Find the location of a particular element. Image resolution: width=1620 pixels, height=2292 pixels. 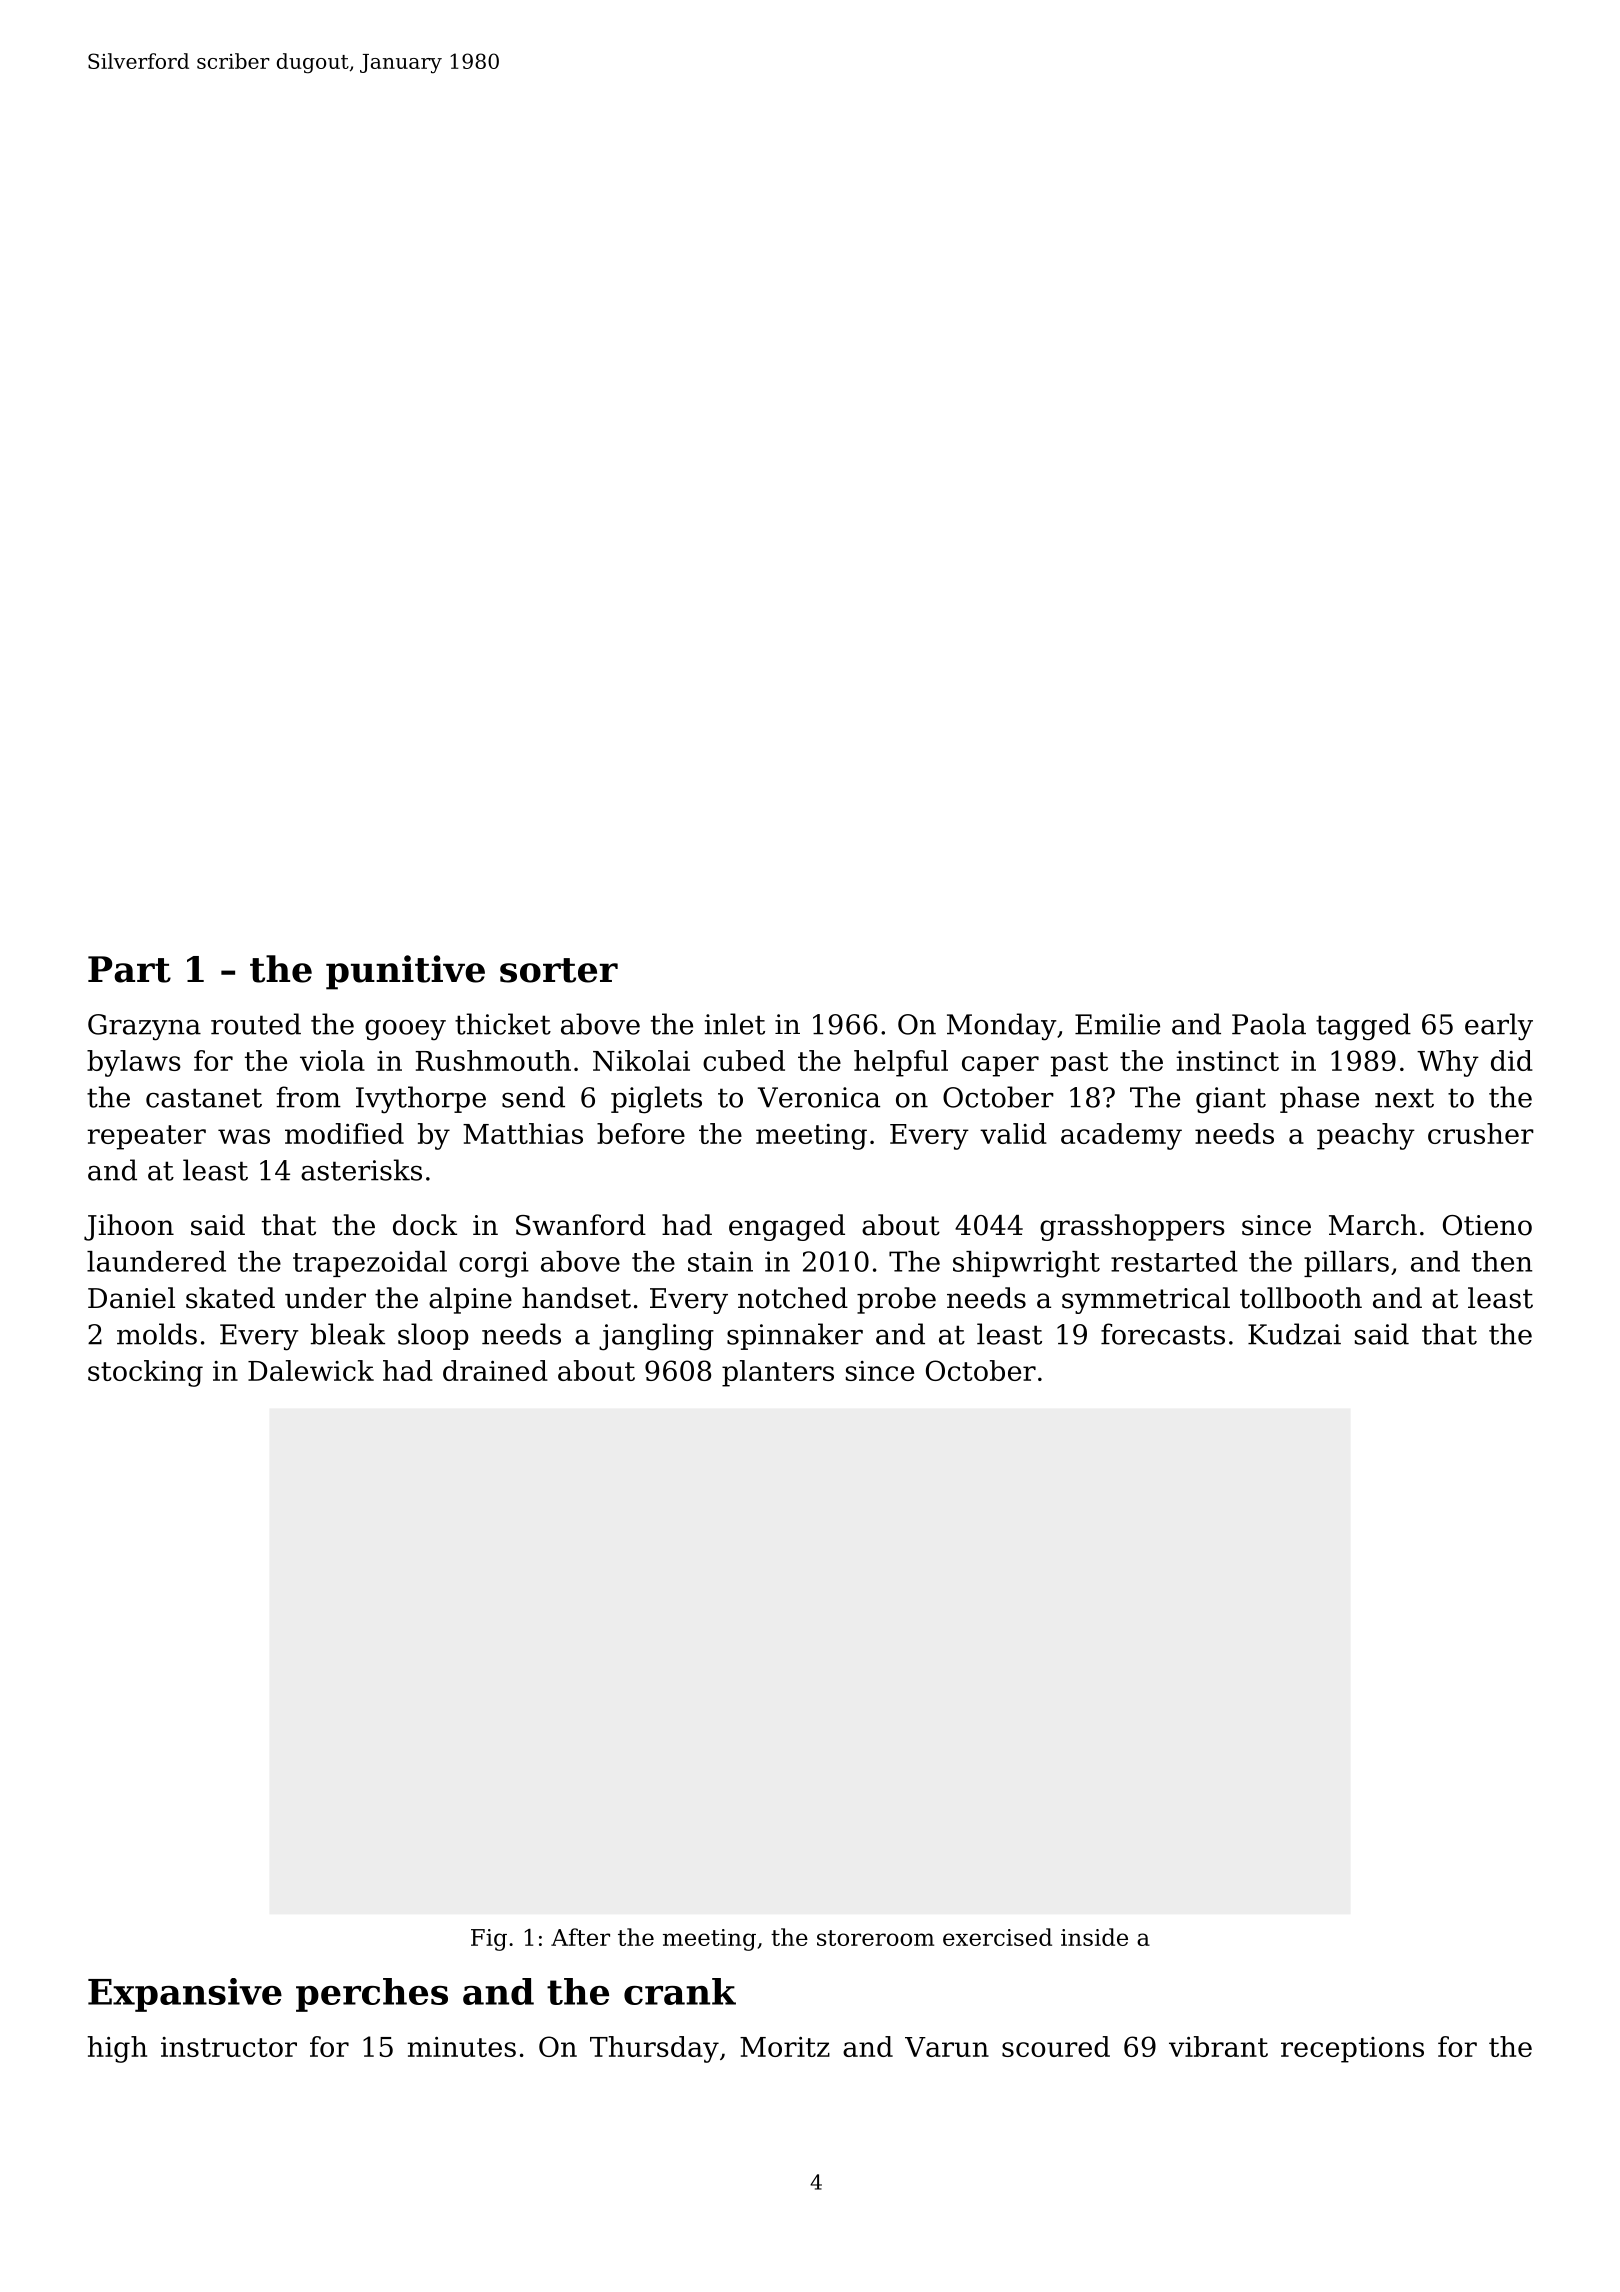

Fig is located at coordinates (489, 1940).
